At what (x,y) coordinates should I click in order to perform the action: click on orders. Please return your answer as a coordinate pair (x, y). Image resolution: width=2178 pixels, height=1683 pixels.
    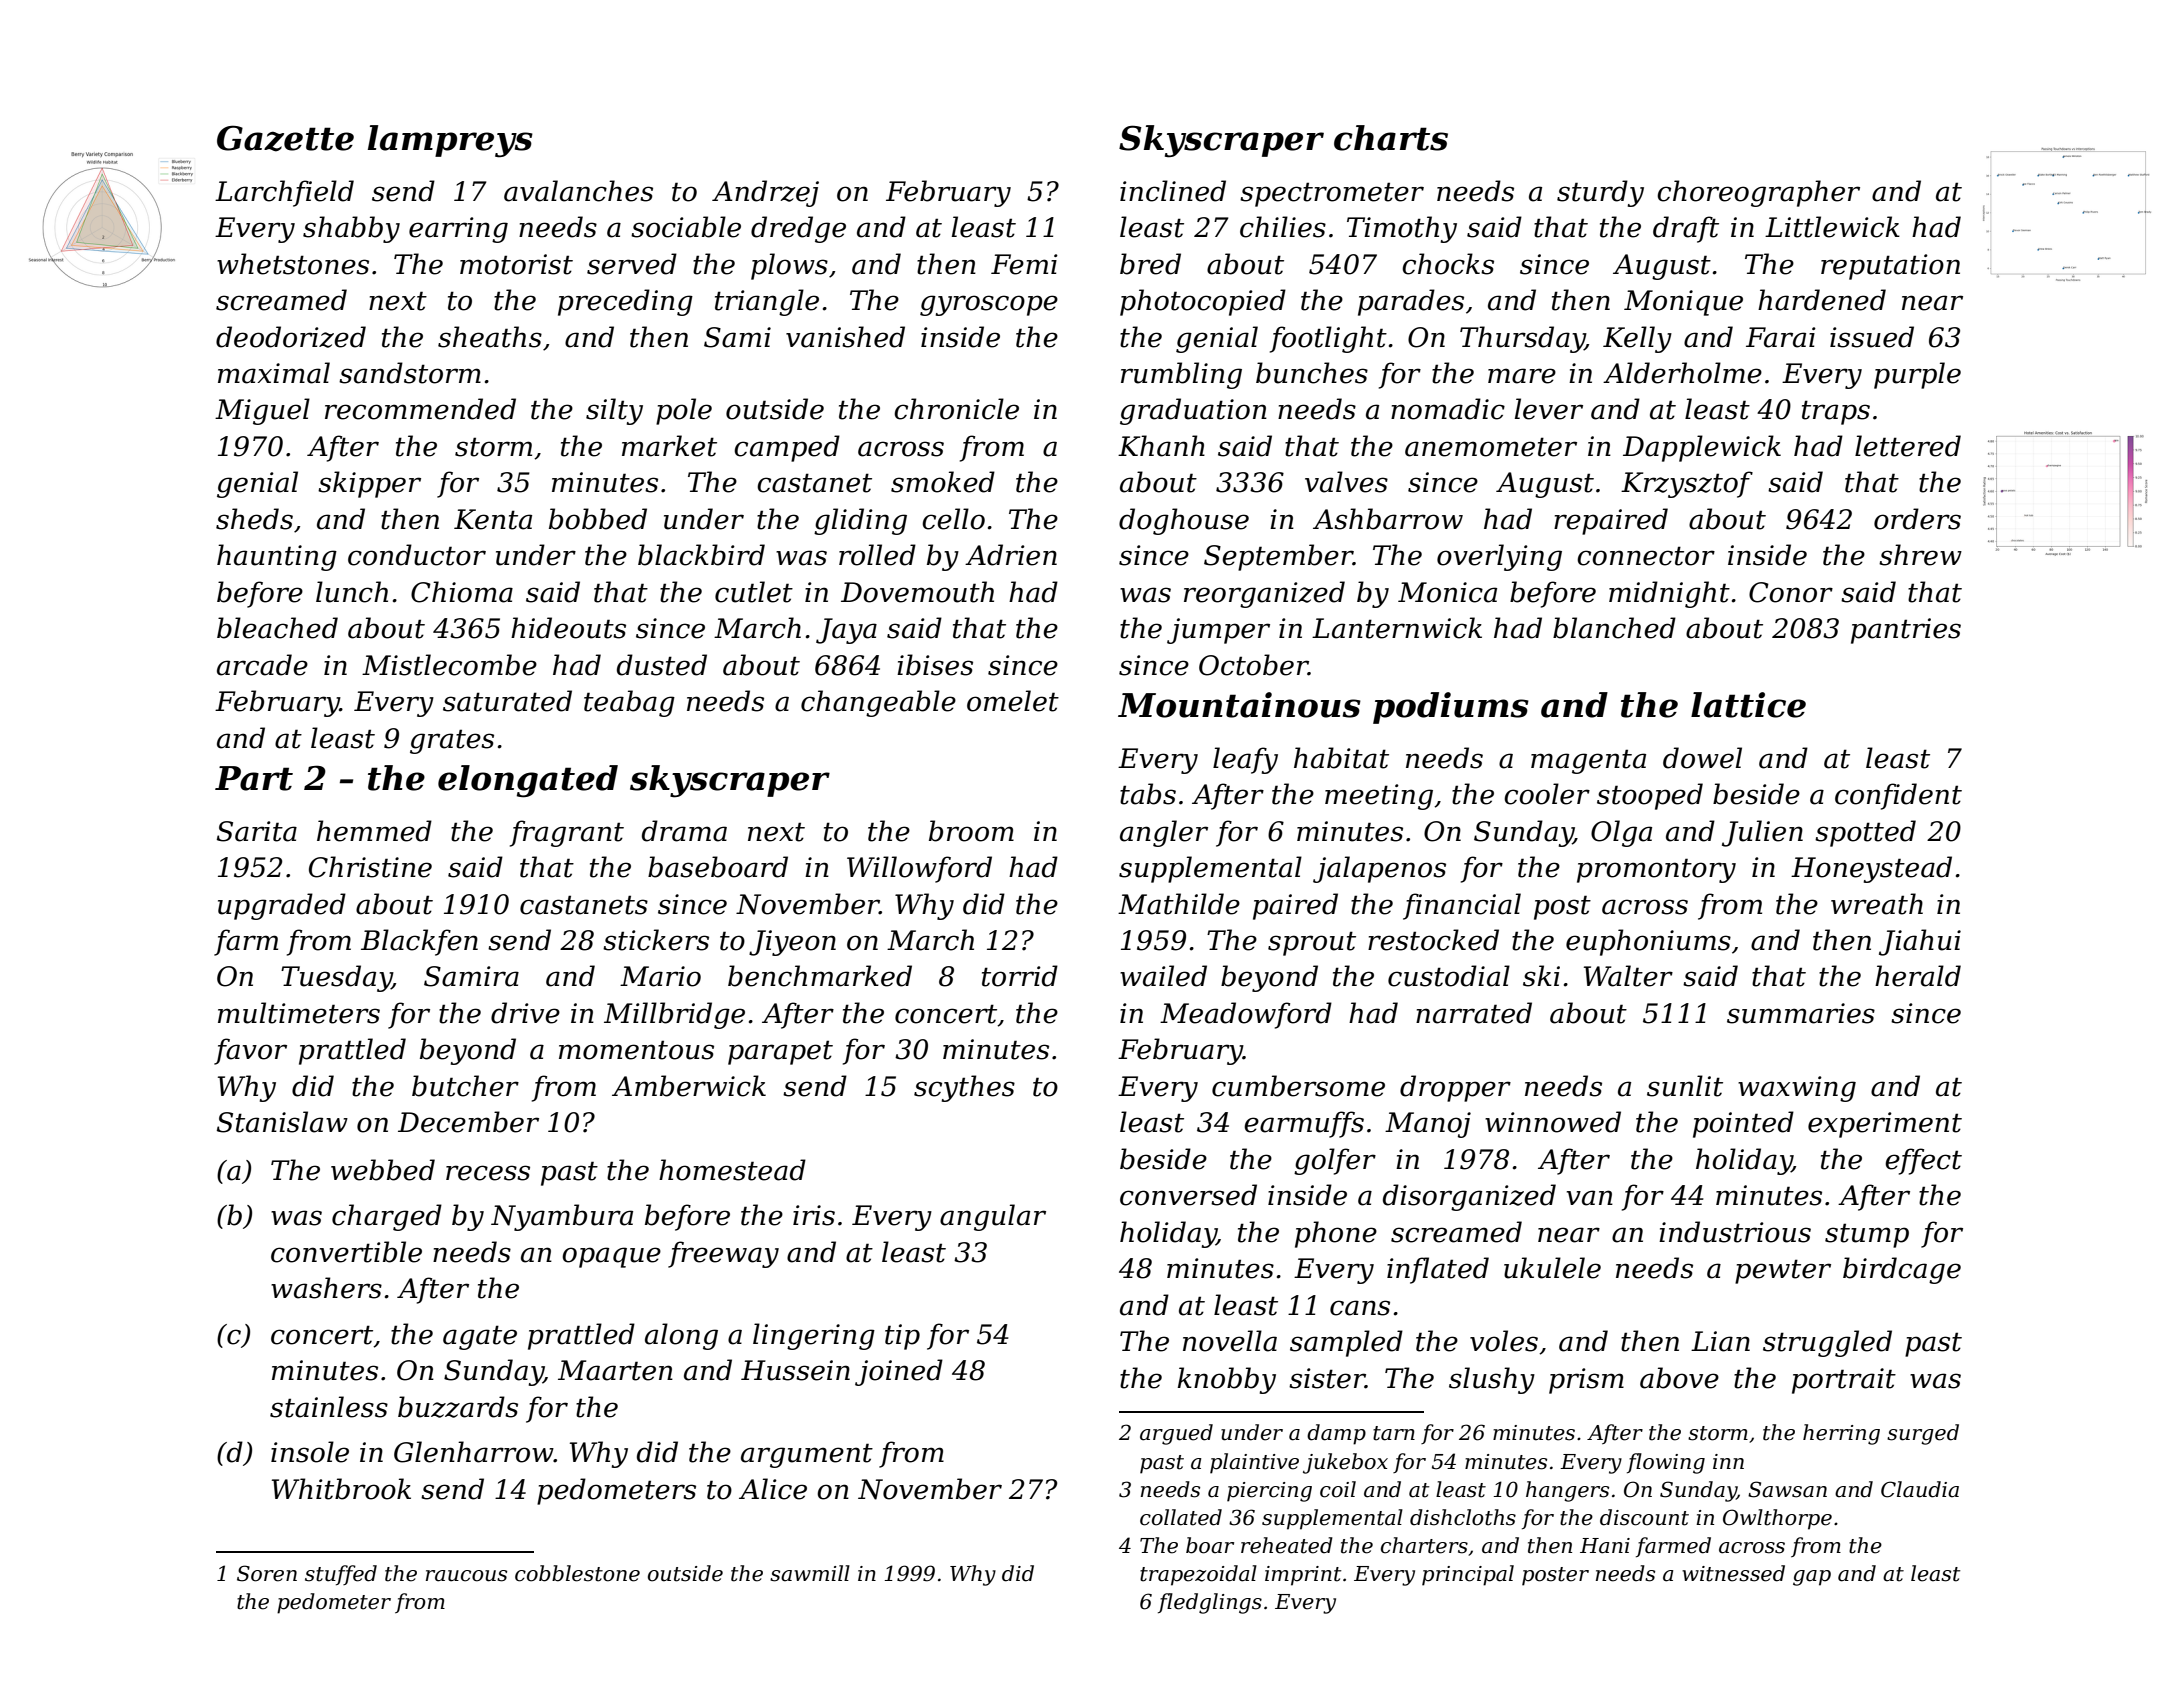
    Looking at the image, I should click on (1917, 519).
